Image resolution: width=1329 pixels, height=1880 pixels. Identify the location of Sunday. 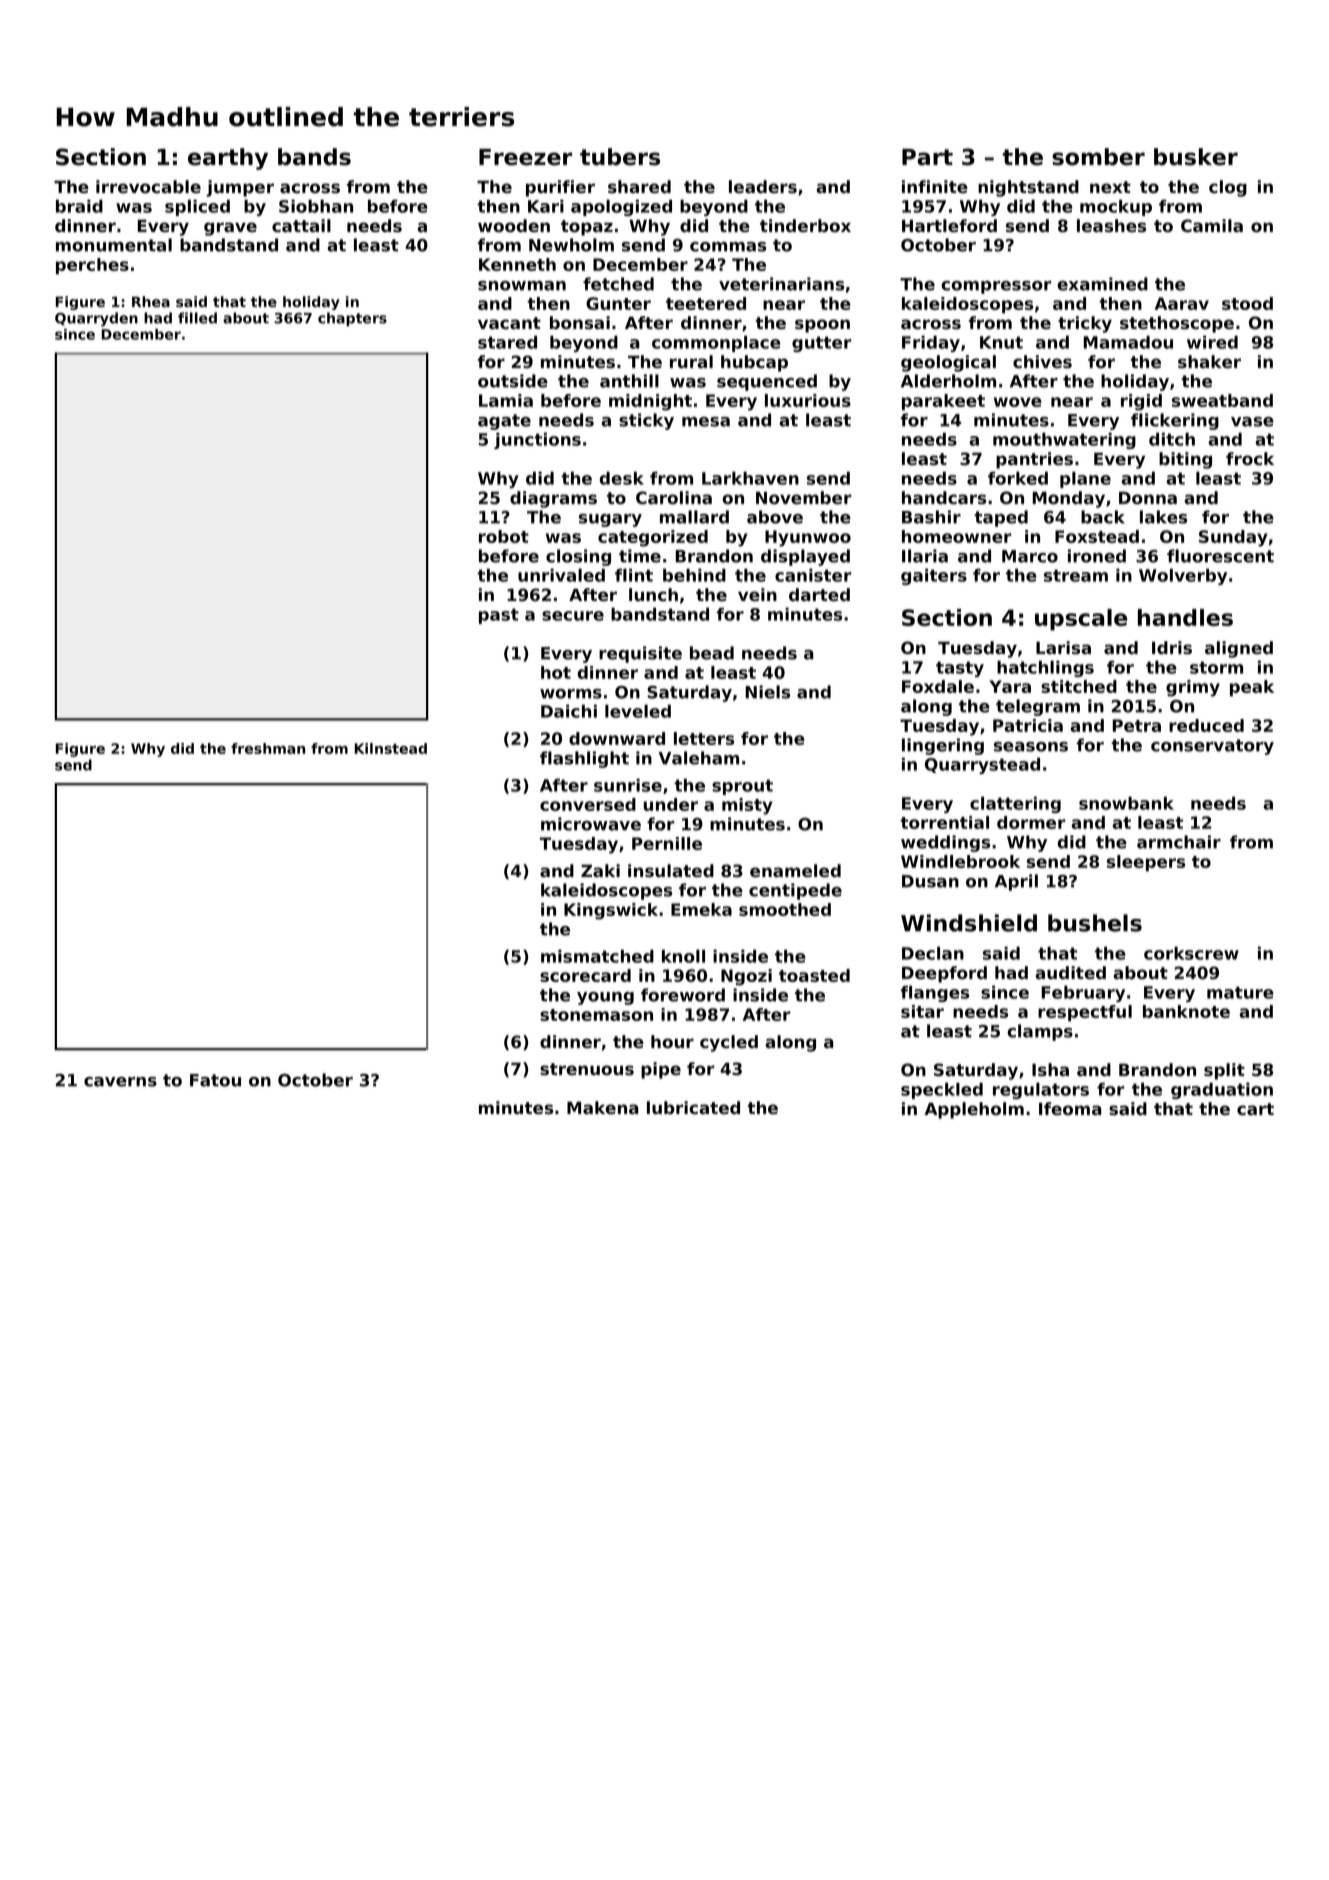
(1233, 538).
